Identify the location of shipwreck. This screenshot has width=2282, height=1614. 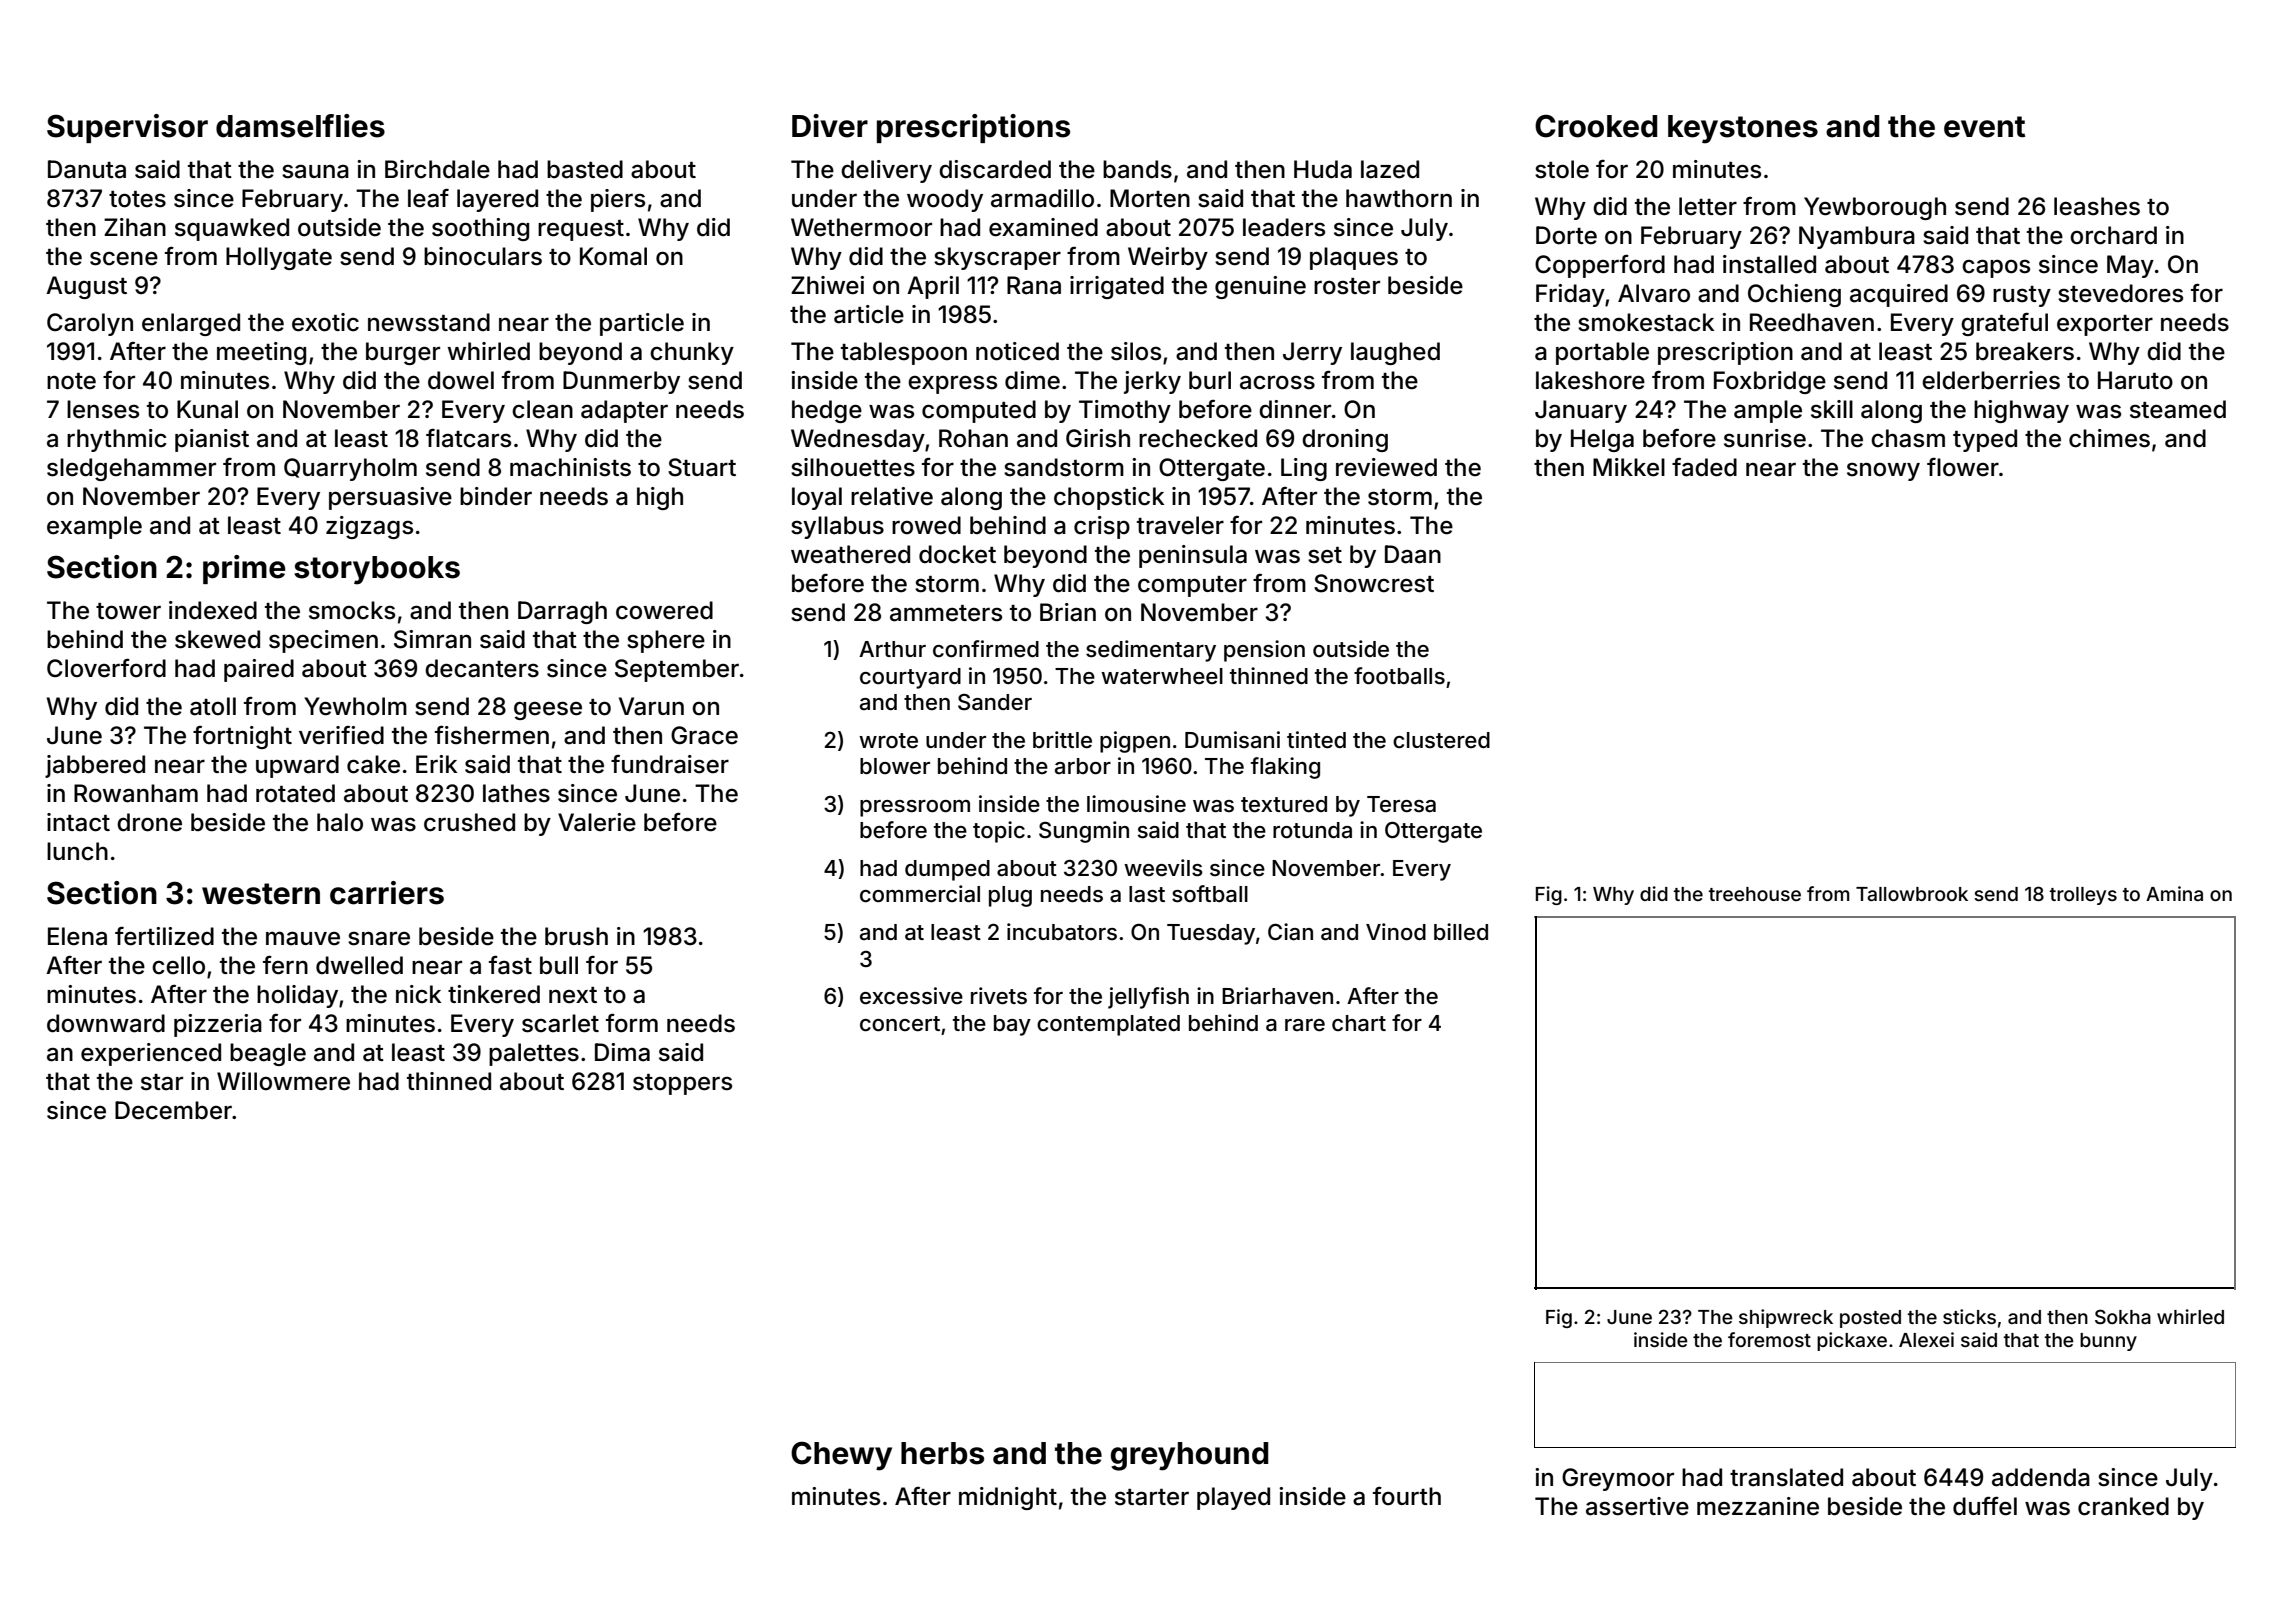
(1786, 1318).
